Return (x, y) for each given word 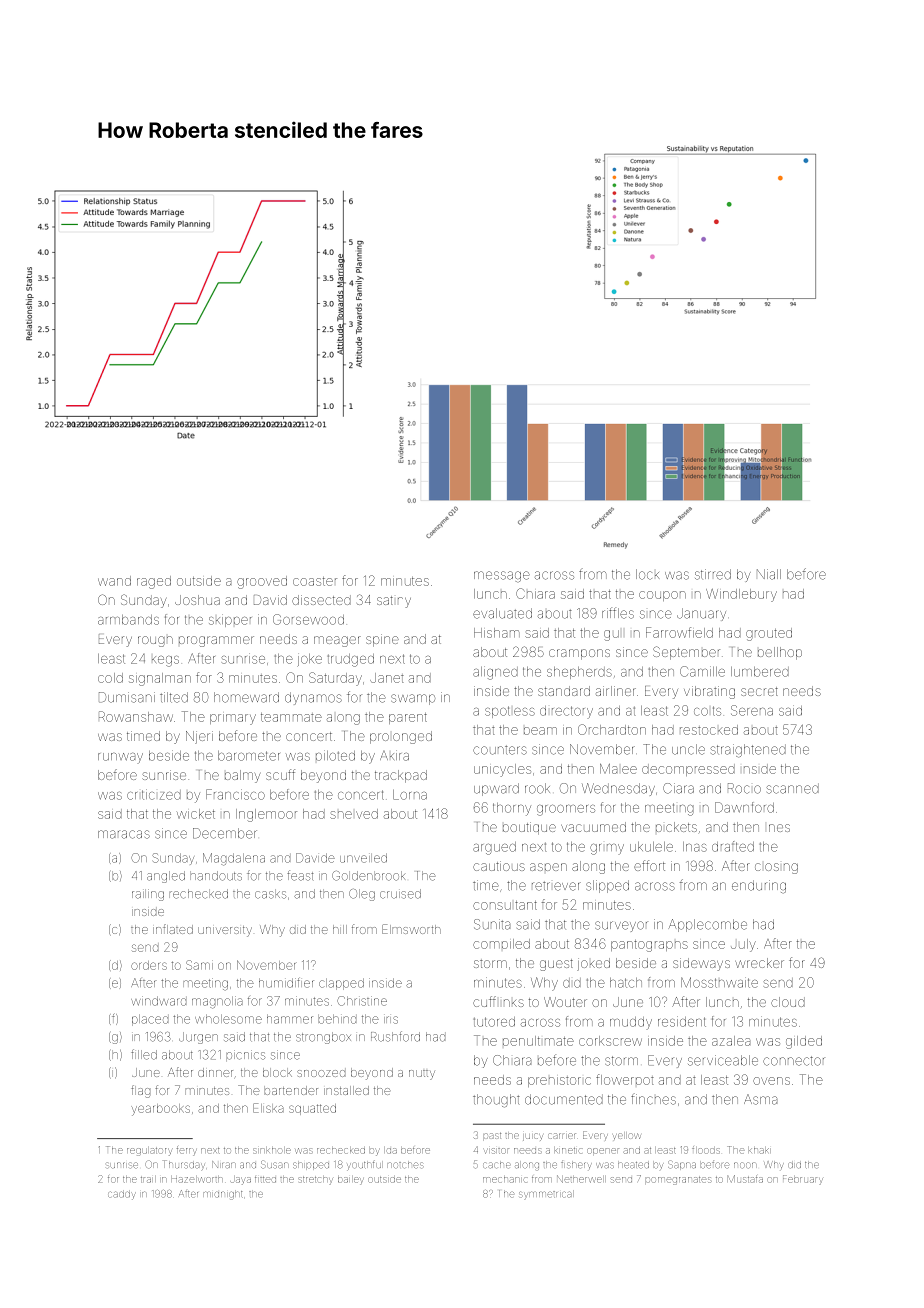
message (502, 576)
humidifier (286, 983)
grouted (769, 634)
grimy (607, 849)
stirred (713, 574)
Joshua (197, 600)
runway (120, 758)
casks (270, 894)
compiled (501, 944)
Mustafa (745, 1179)
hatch (626, 983)
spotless (510, 712)
